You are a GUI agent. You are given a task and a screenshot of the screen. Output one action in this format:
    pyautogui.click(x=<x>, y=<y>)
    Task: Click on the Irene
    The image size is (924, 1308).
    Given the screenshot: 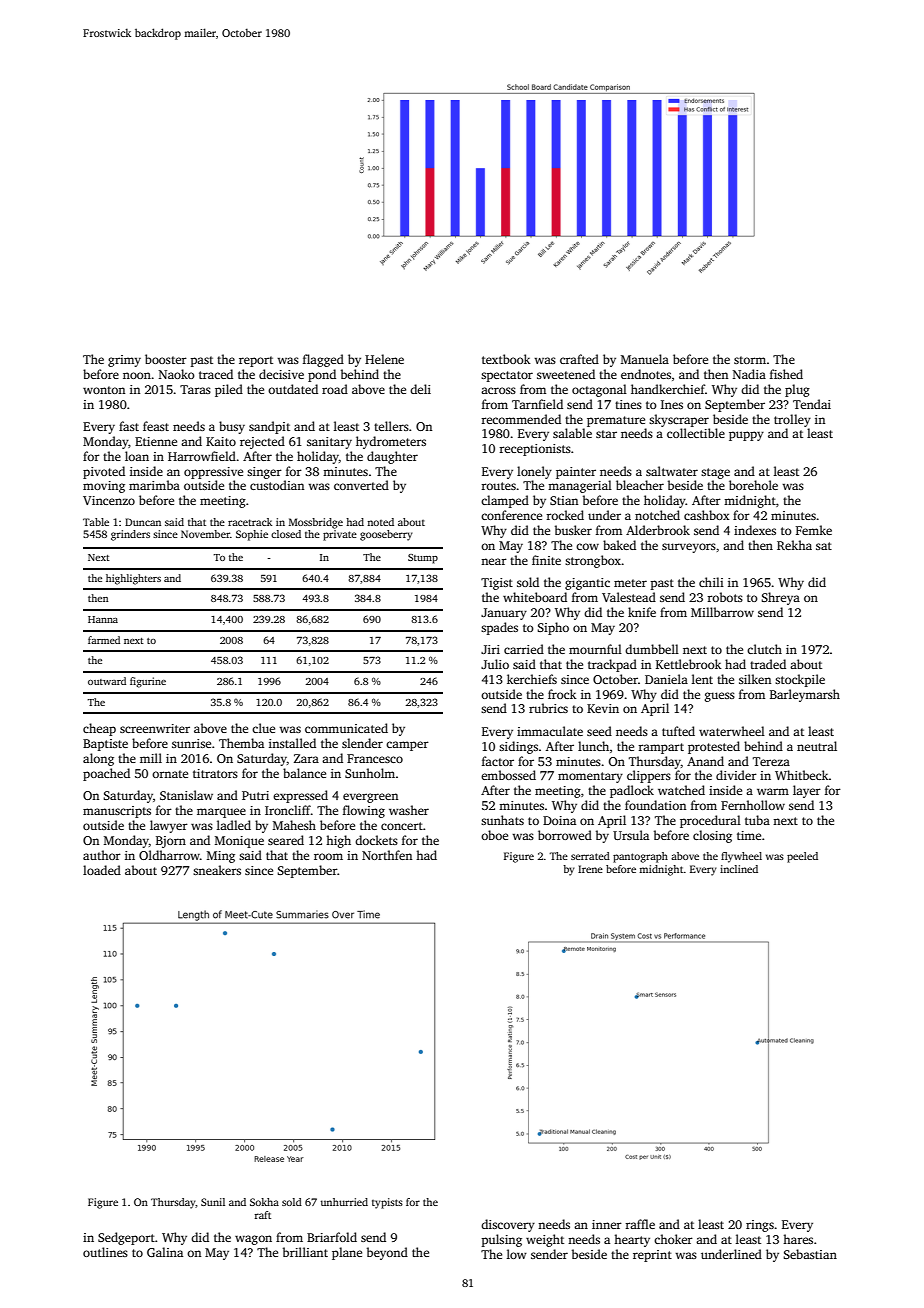 What is the action you would take?
    pyautogui.click(x=590, y=869)
